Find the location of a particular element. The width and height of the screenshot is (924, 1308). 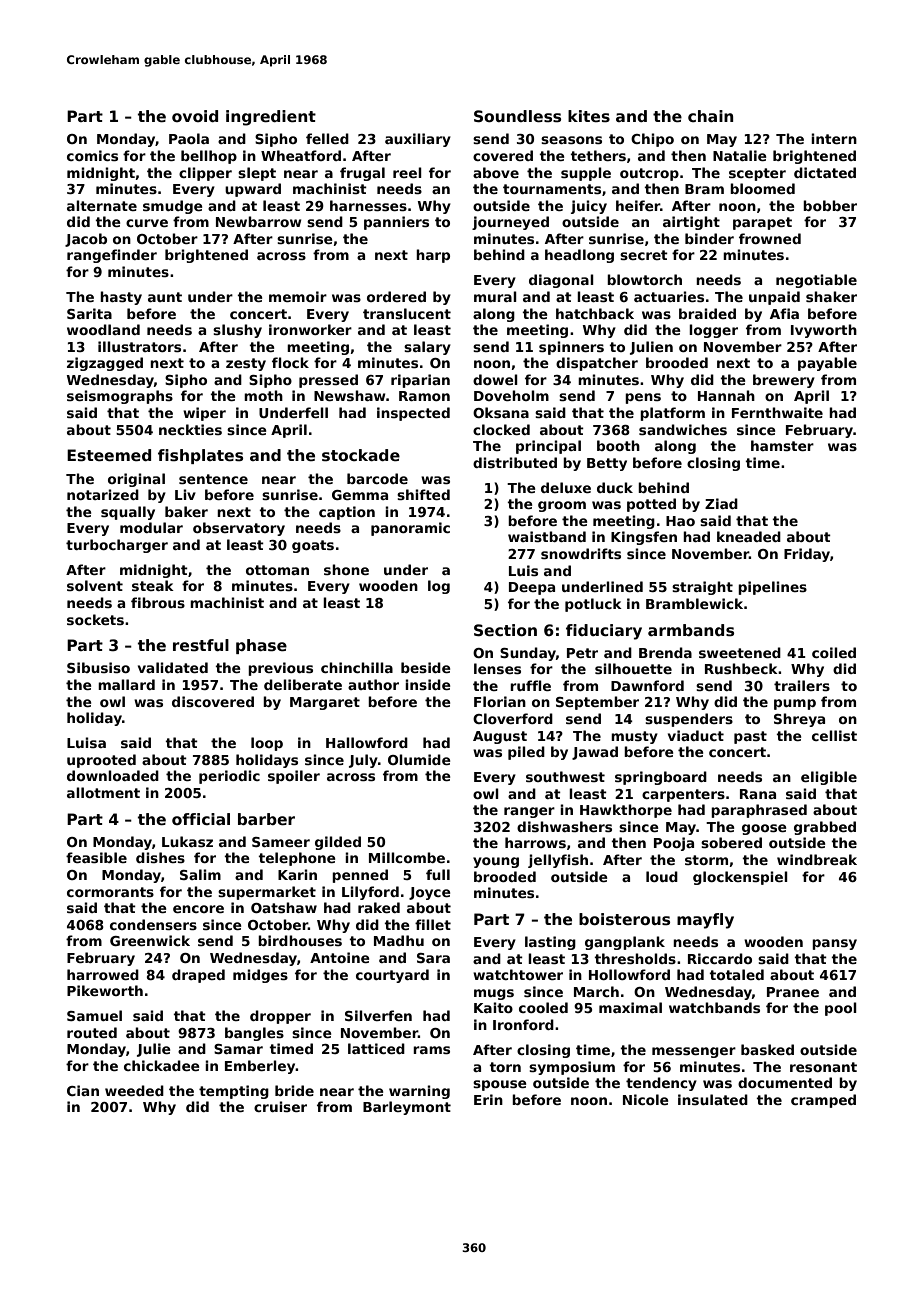

uprooted is located at coordinates (101, 761).
